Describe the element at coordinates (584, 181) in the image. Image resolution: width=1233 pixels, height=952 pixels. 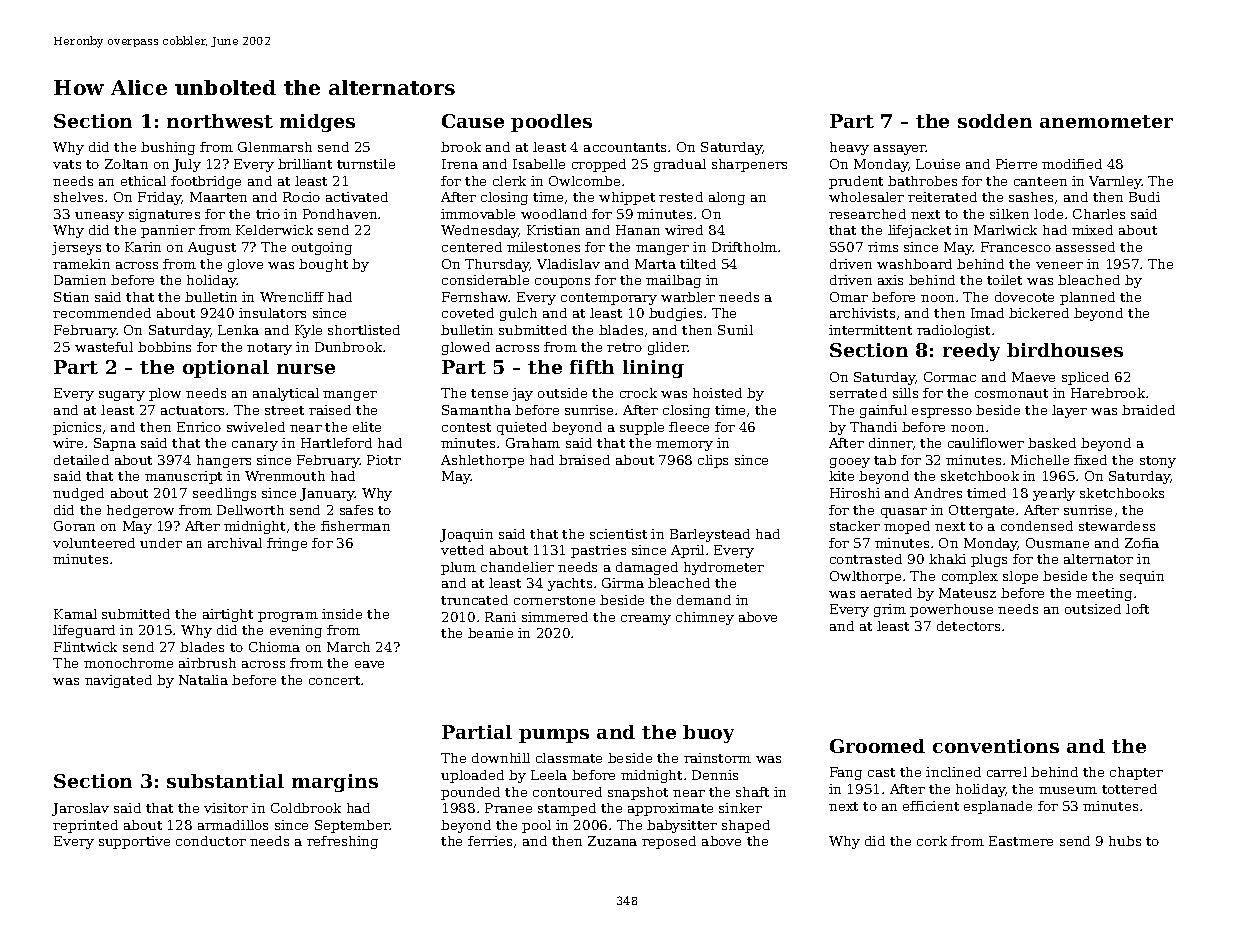
I see `Owlcombe` at that location.
